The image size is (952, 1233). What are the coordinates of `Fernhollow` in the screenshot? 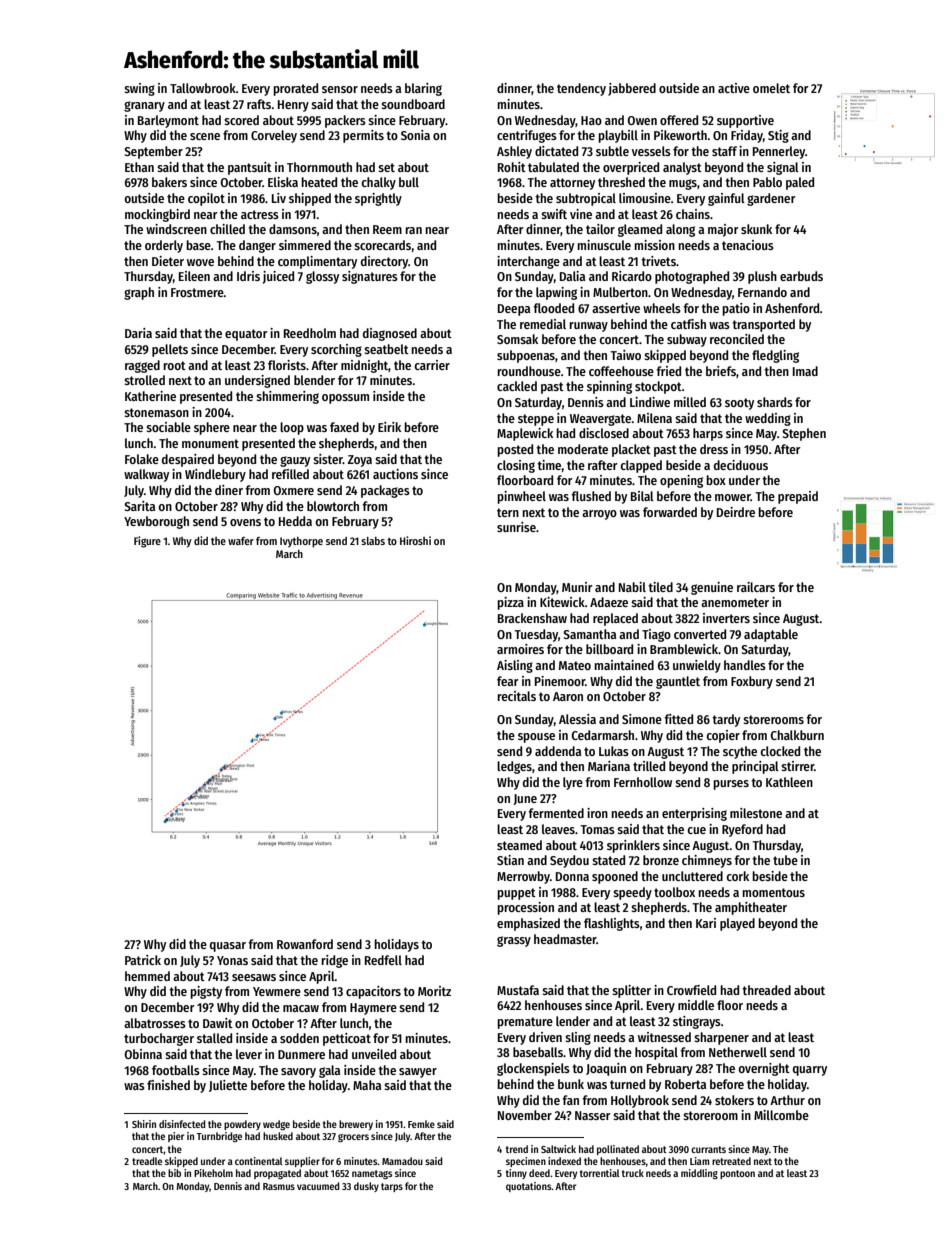 It's located at (643, 782).
